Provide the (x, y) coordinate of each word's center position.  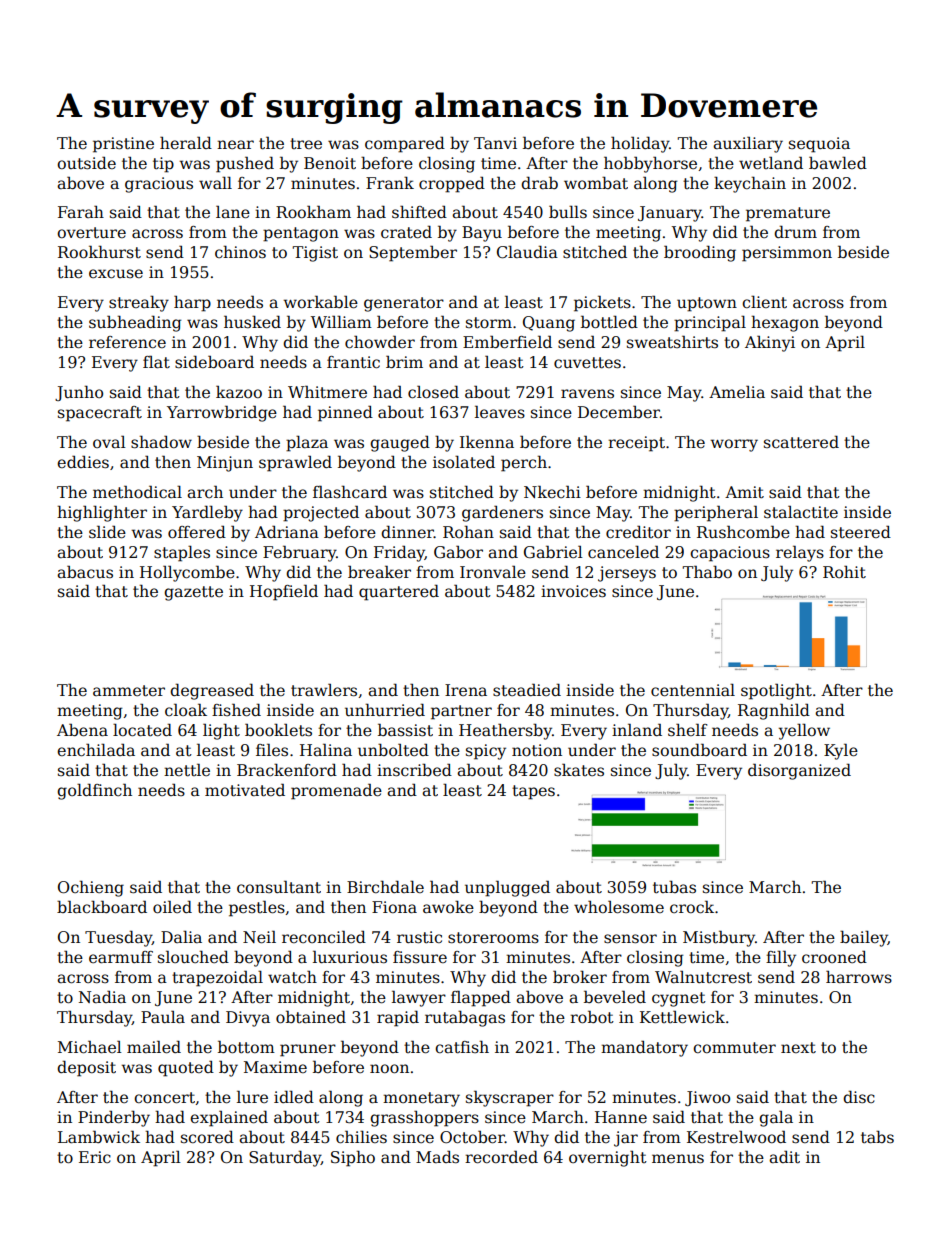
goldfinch (94, 791)
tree (306, 143)
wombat (596, 183)
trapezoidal (217, 978)
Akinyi (770, 343)
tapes (533, 792)
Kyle (841, 751)
